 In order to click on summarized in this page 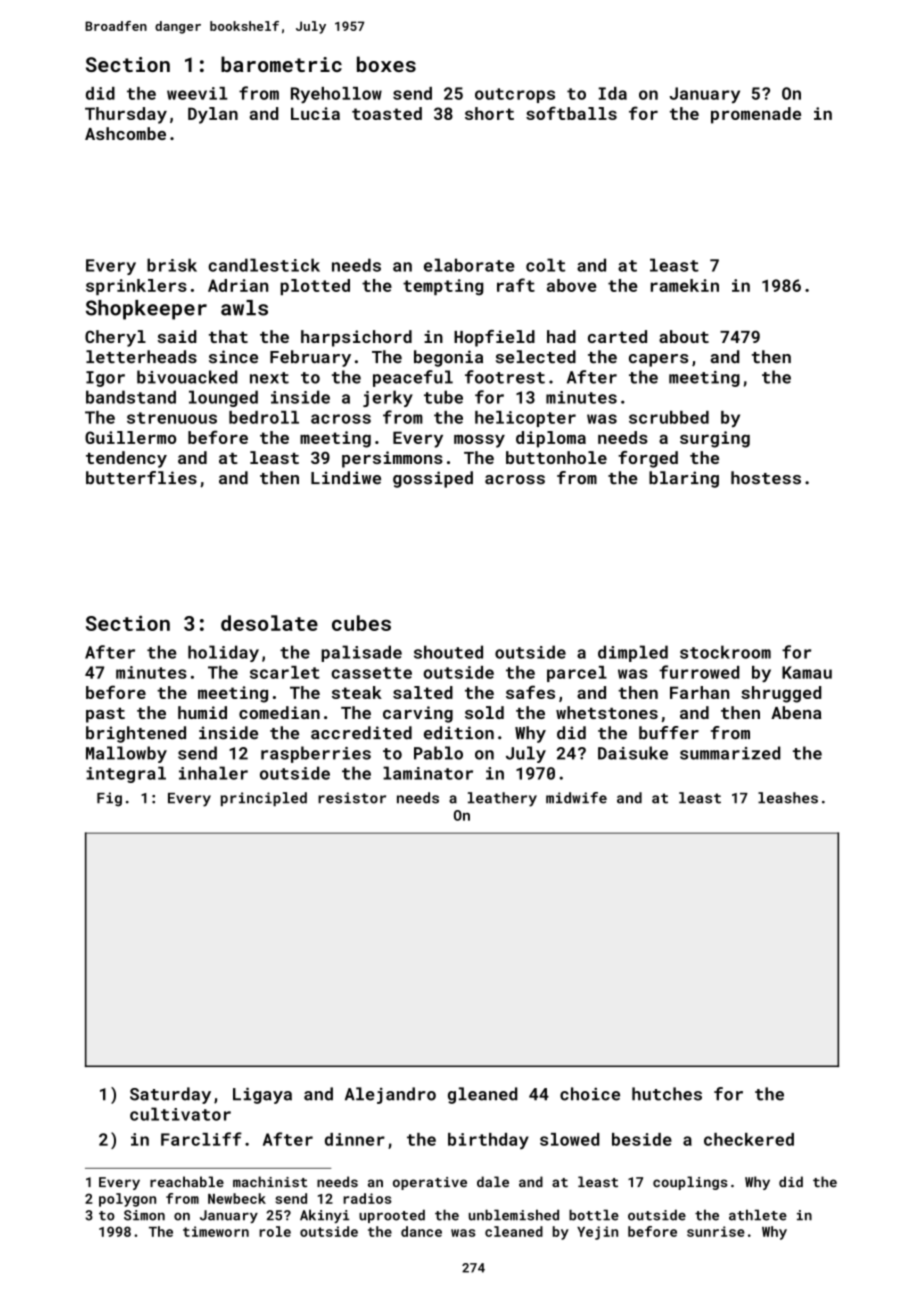, I will do `click(730, 753)`.
